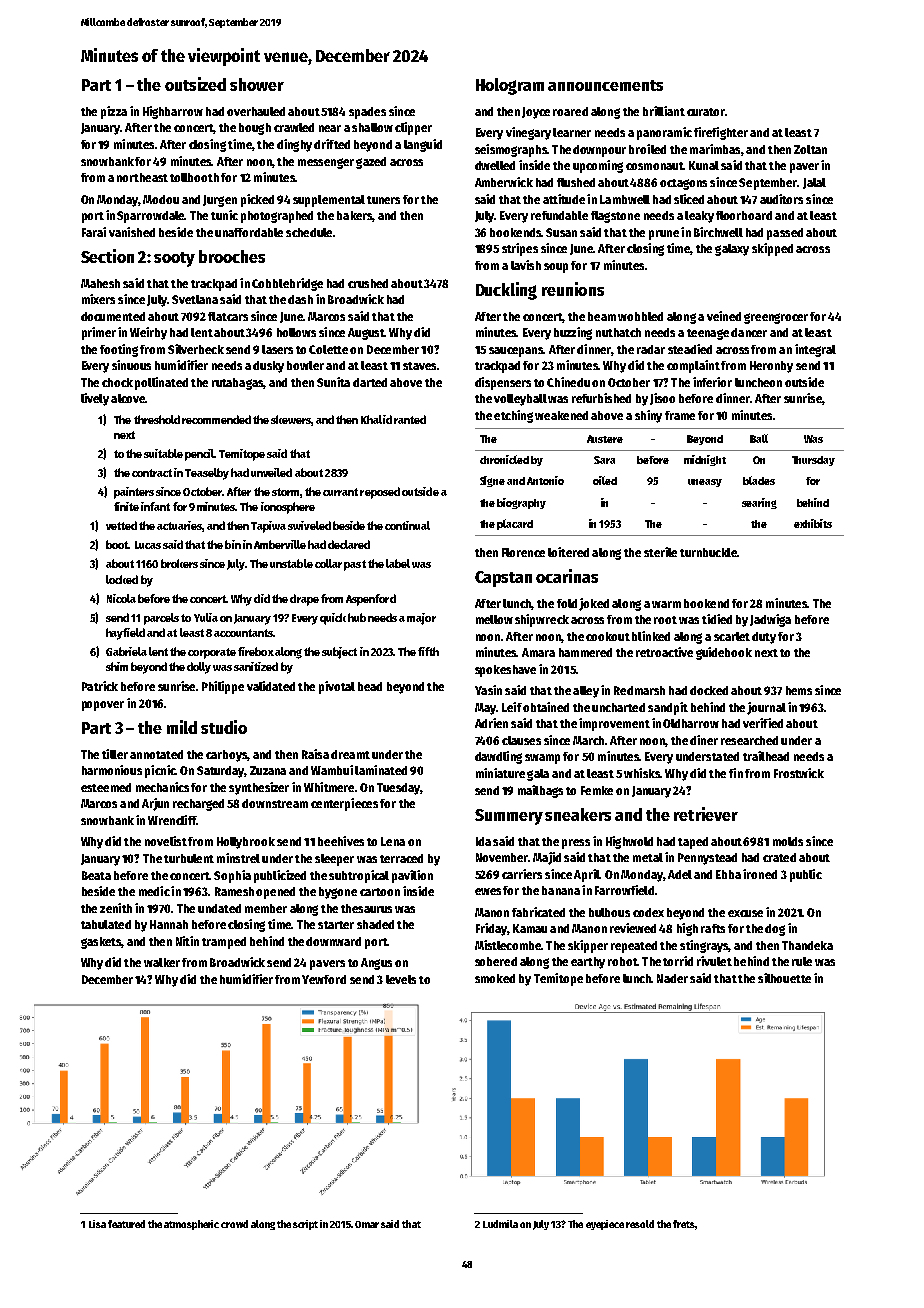  I want to click on smoked, so click(495, 978).
